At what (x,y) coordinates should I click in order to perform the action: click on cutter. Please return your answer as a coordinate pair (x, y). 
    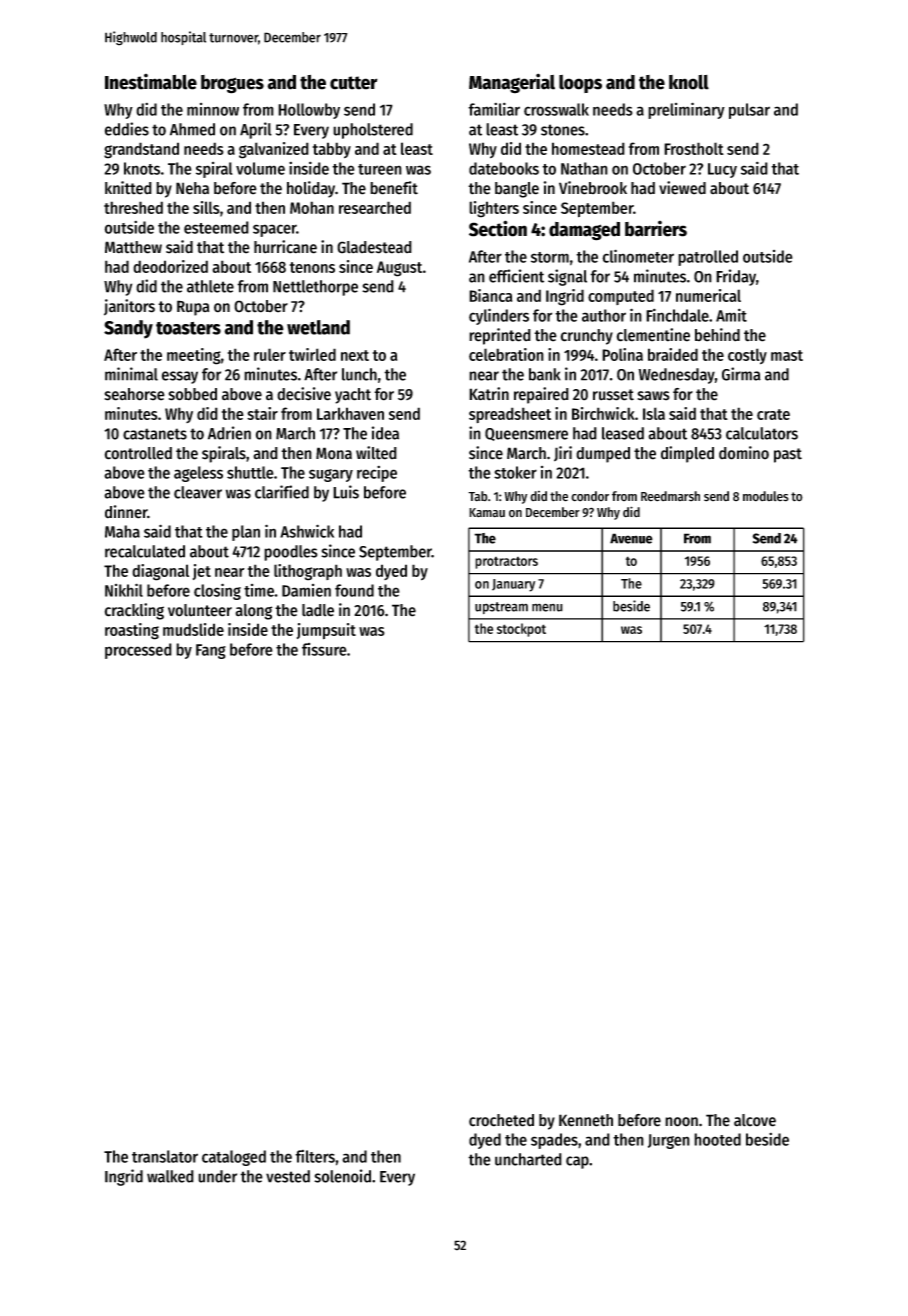
    Looking at the image, I should click on (354, 83).
